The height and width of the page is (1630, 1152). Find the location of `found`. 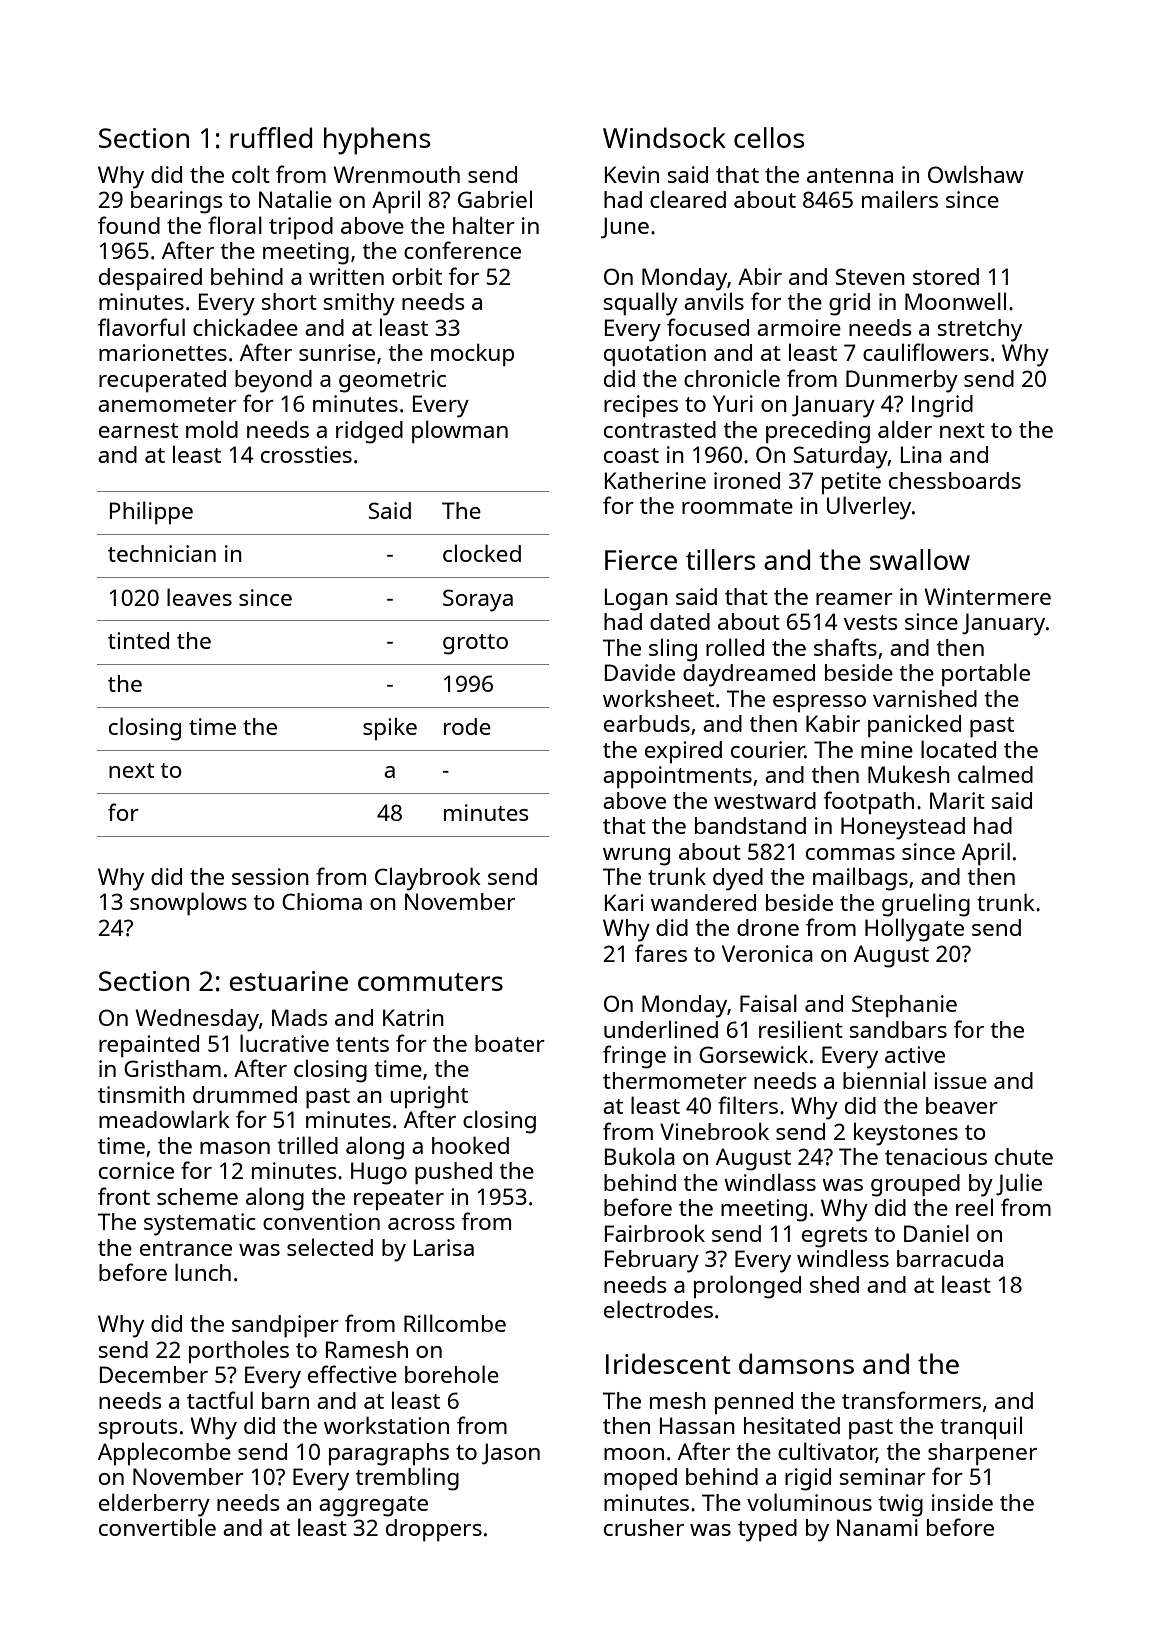

found is located at coordinates (129, 225).
